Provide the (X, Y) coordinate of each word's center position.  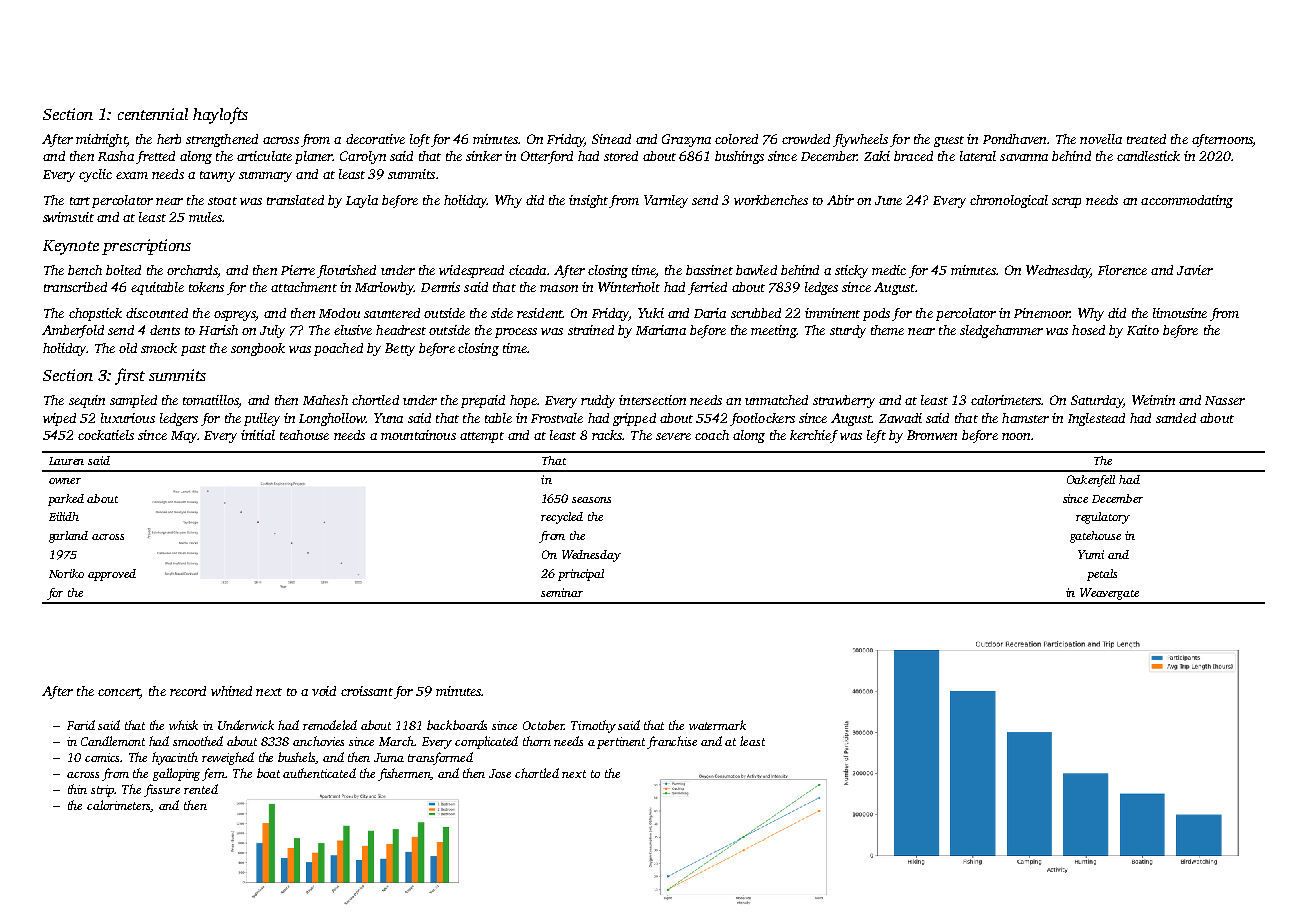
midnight (101, 140)
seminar (562, 592)
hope (523, 401)
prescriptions (146, 247)
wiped (59, 419)
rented (201, 789)
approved (112, 575)
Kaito (1143, 330)
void (324, 691)
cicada (527, 270)
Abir (840, 200)
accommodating (1187, 201)
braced (913, 156)
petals (1102, 575)
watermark (717, 725)
